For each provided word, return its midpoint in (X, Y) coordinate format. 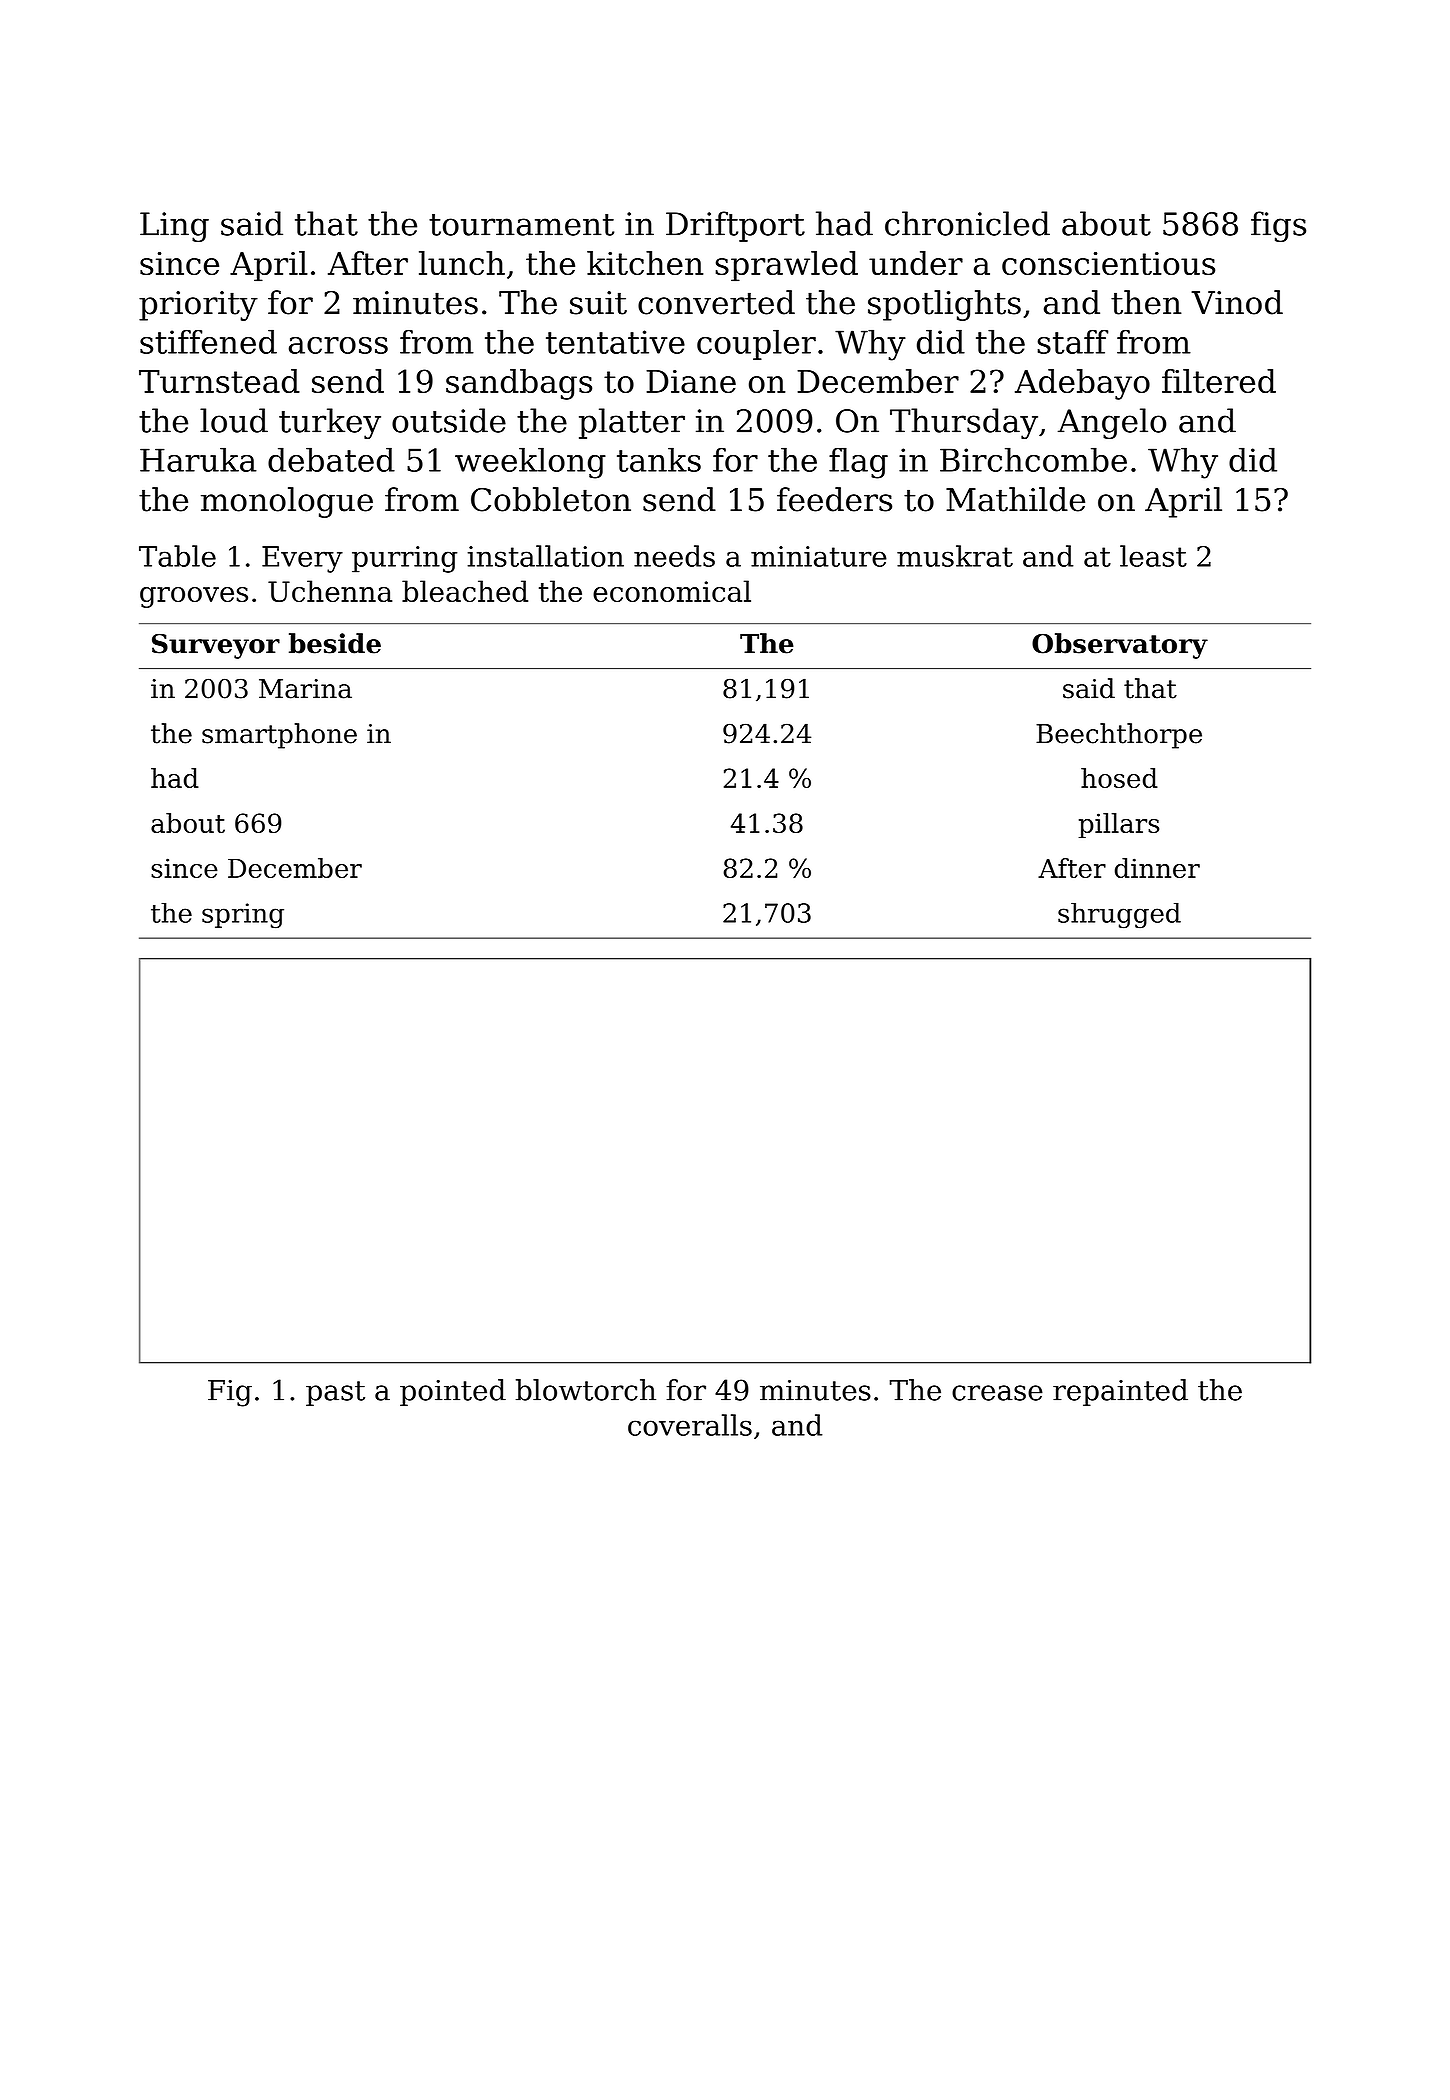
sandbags (519, 384)
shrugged (1119, 916)
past (335, 1393)
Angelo (1112, 423)
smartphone (279, 736)
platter (632, 423)
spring (243, 916)
